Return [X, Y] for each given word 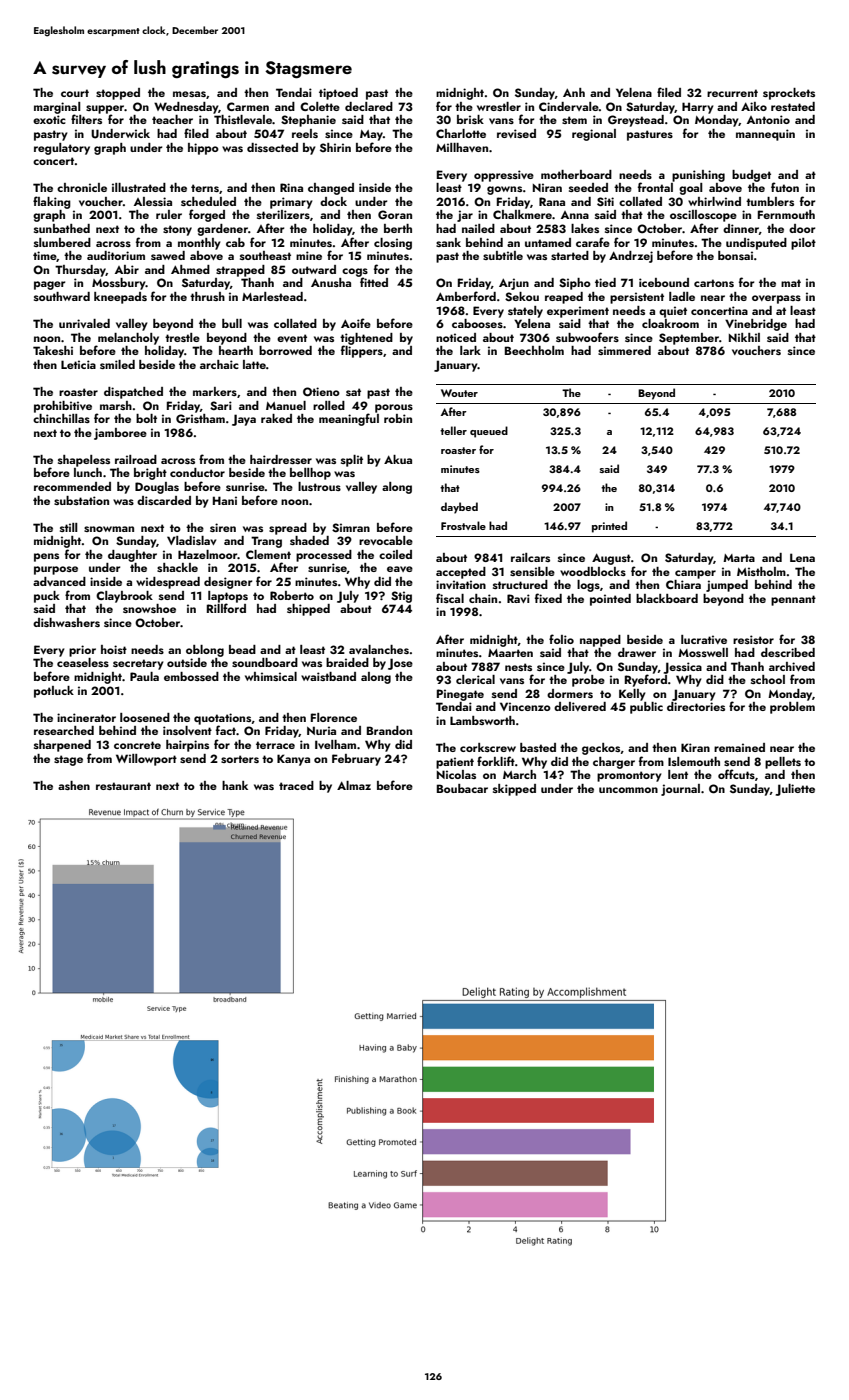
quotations [222, 719]
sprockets [789, 94]
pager [49, 285]
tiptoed [338, 94]
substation [81, 500]
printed [609, 527]
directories [696, 706]
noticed [456, 337]
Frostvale [463, 525]
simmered [624, 350]
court [75, 93]
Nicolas [456, 774]
